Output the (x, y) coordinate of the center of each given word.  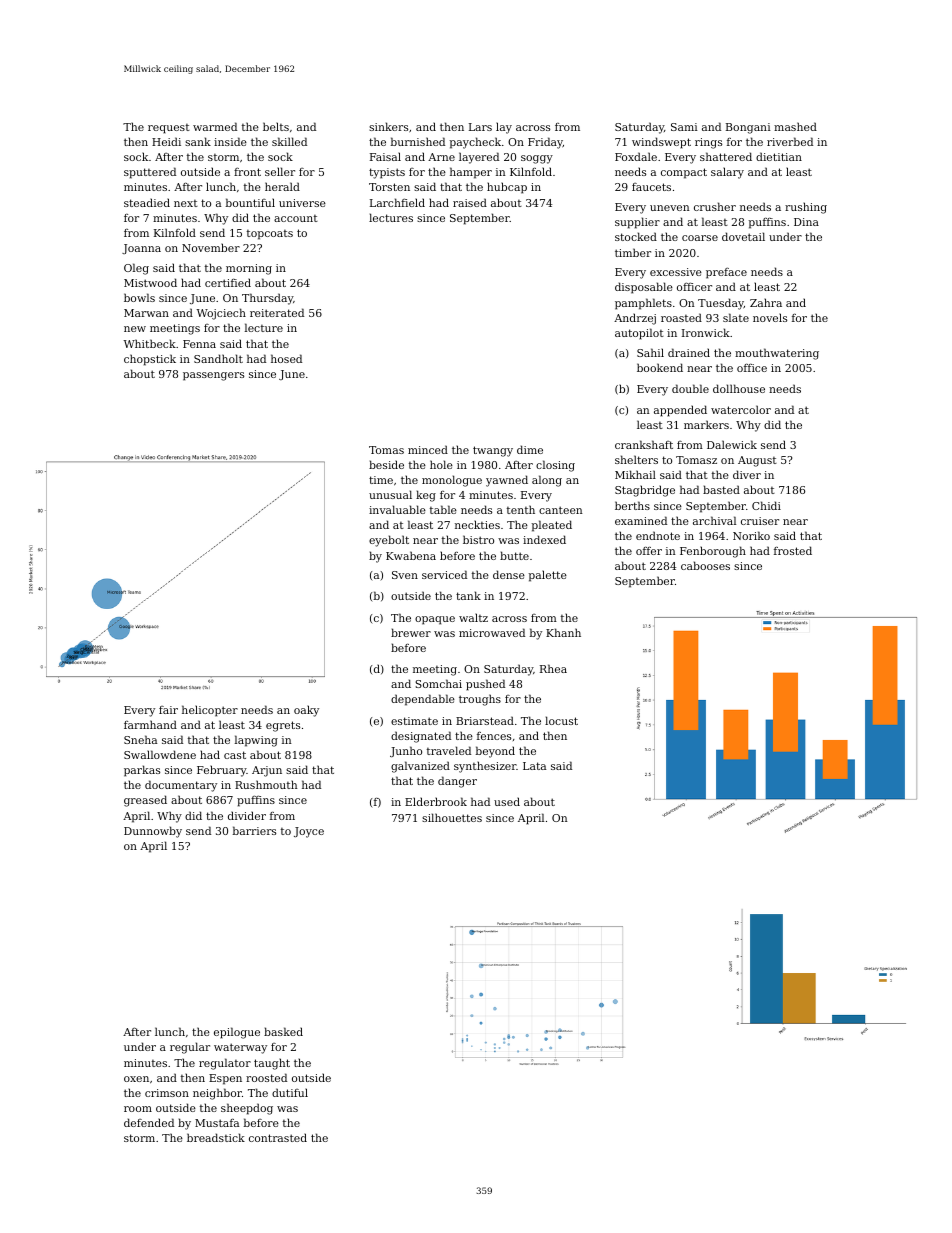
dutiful (290, 1092)
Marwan (146, 313)
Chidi (766, 505)
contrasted (278, 1137)
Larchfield (397, 202)
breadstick (216, 1137)
